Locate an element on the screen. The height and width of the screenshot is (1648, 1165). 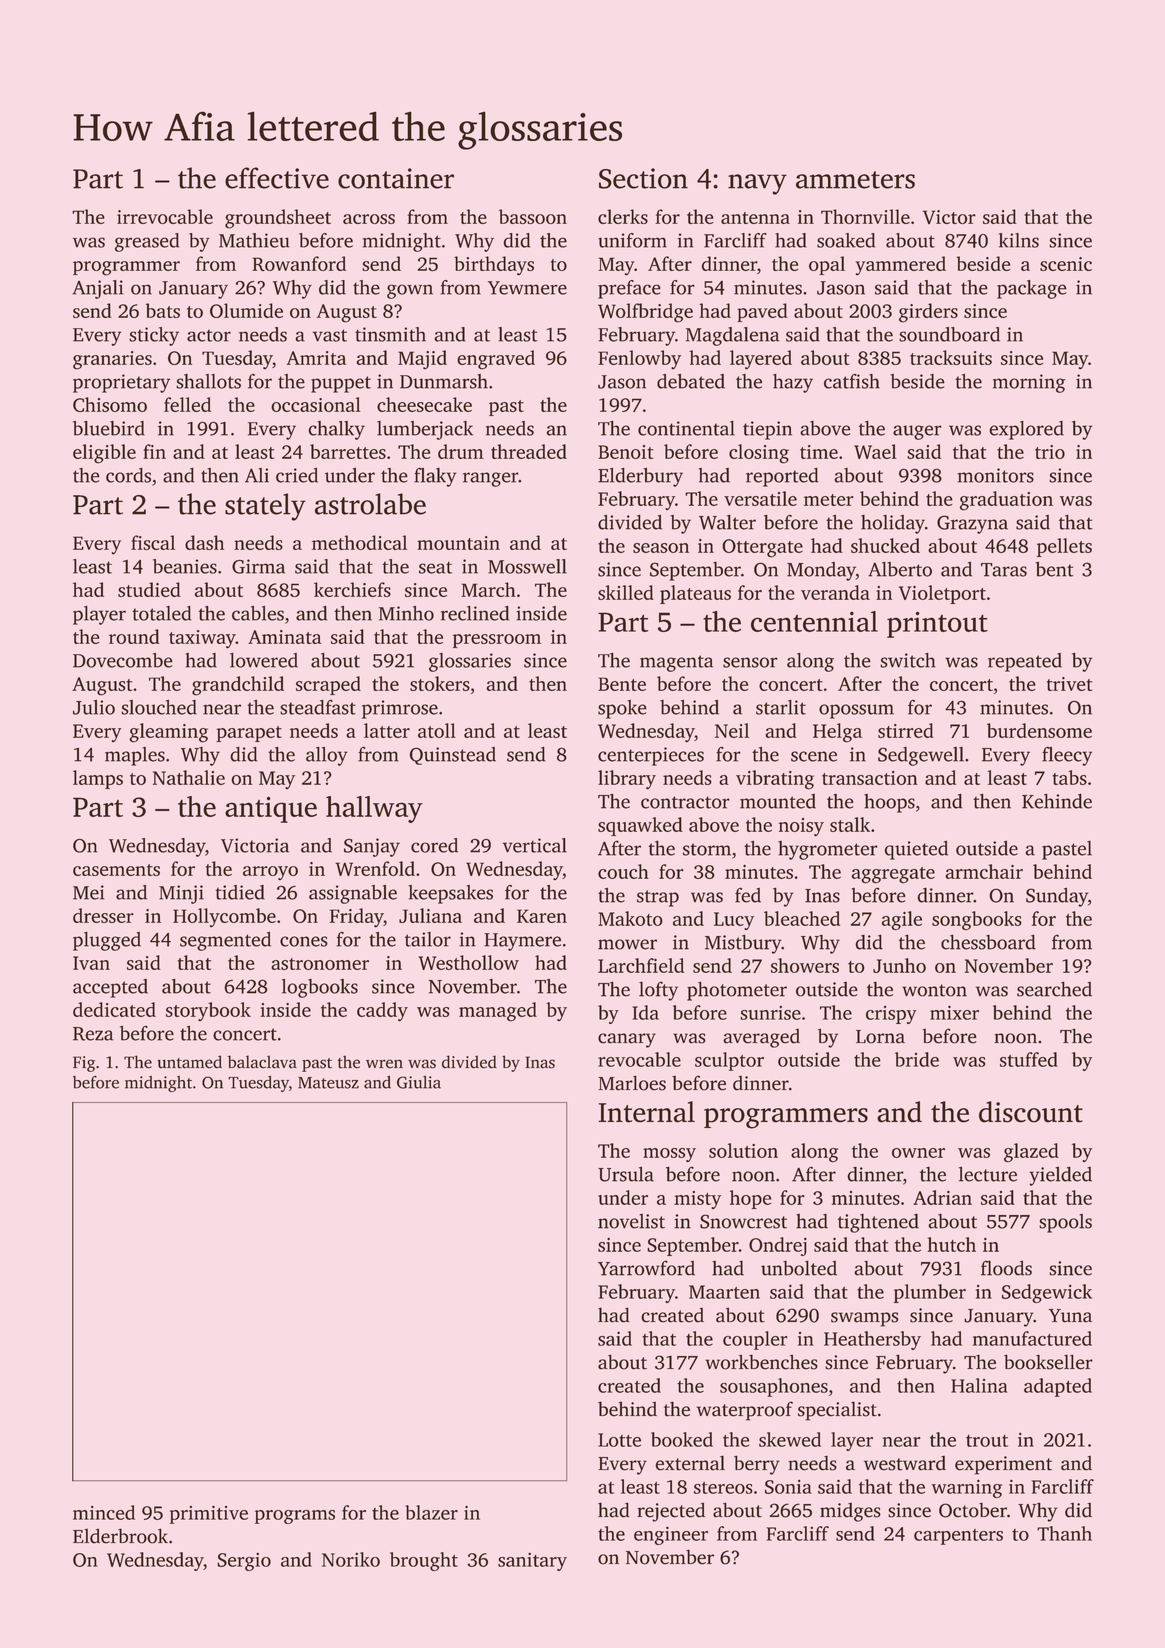
continental is located at coordinates (686, 428).
